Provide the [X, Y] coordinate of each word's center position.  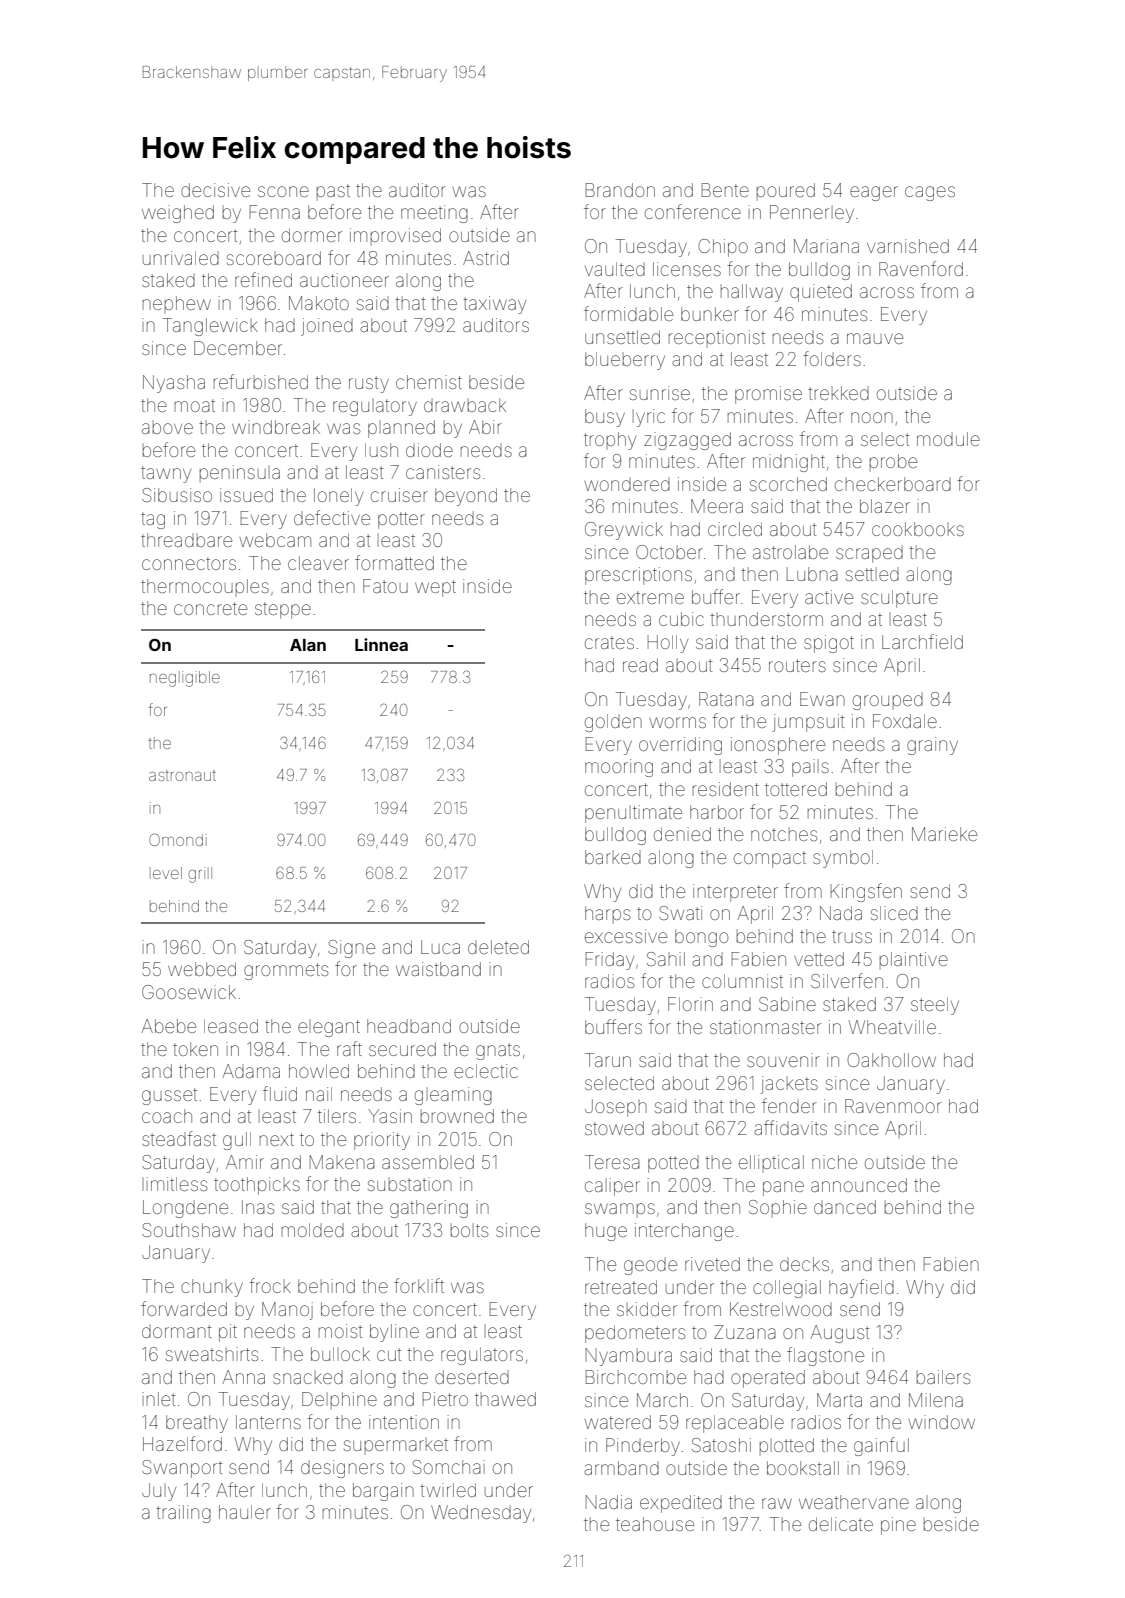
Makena [342, 1162]
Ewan [822, 699]
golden [613, 723]
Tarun [608, 1060]
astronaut [182, 776]
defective [332, 517]
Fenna [275, 212]
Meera [717, 506]
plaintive [914, 960]
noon [872, 417]
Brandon [620, 190]
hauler [245, 1512]
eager [874, 193]
